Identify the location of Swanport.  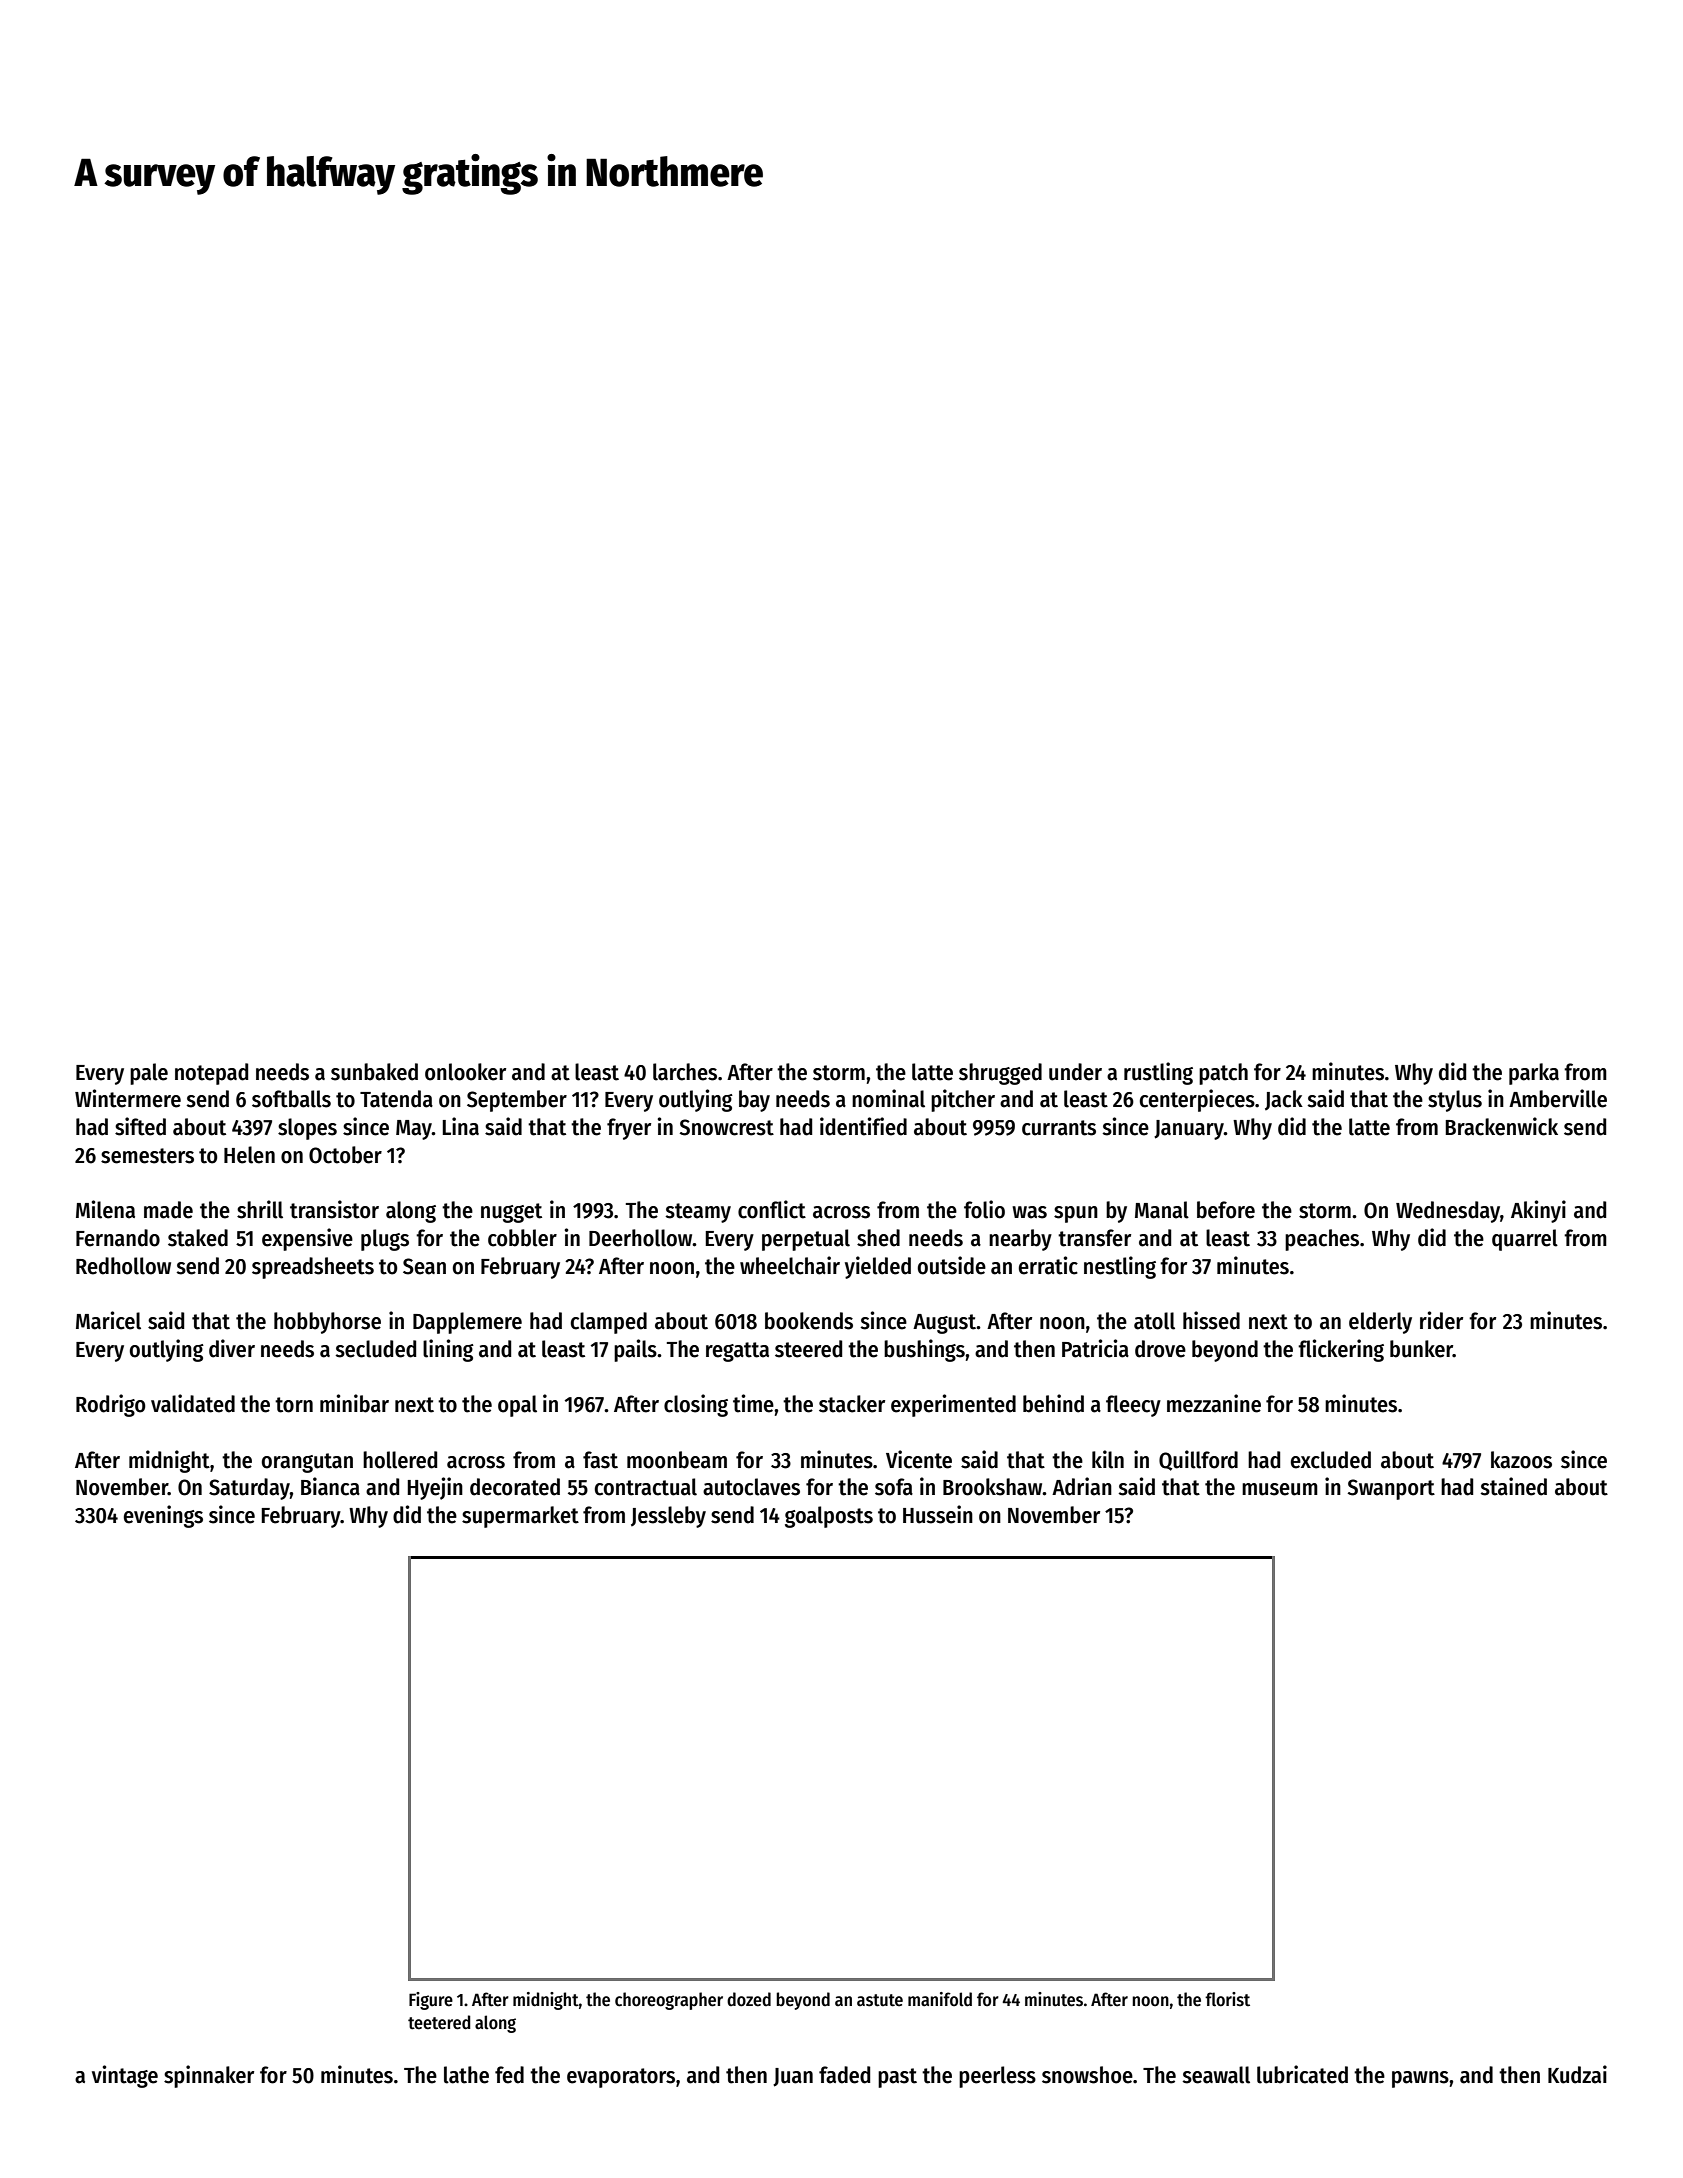
(1391, 1489).
